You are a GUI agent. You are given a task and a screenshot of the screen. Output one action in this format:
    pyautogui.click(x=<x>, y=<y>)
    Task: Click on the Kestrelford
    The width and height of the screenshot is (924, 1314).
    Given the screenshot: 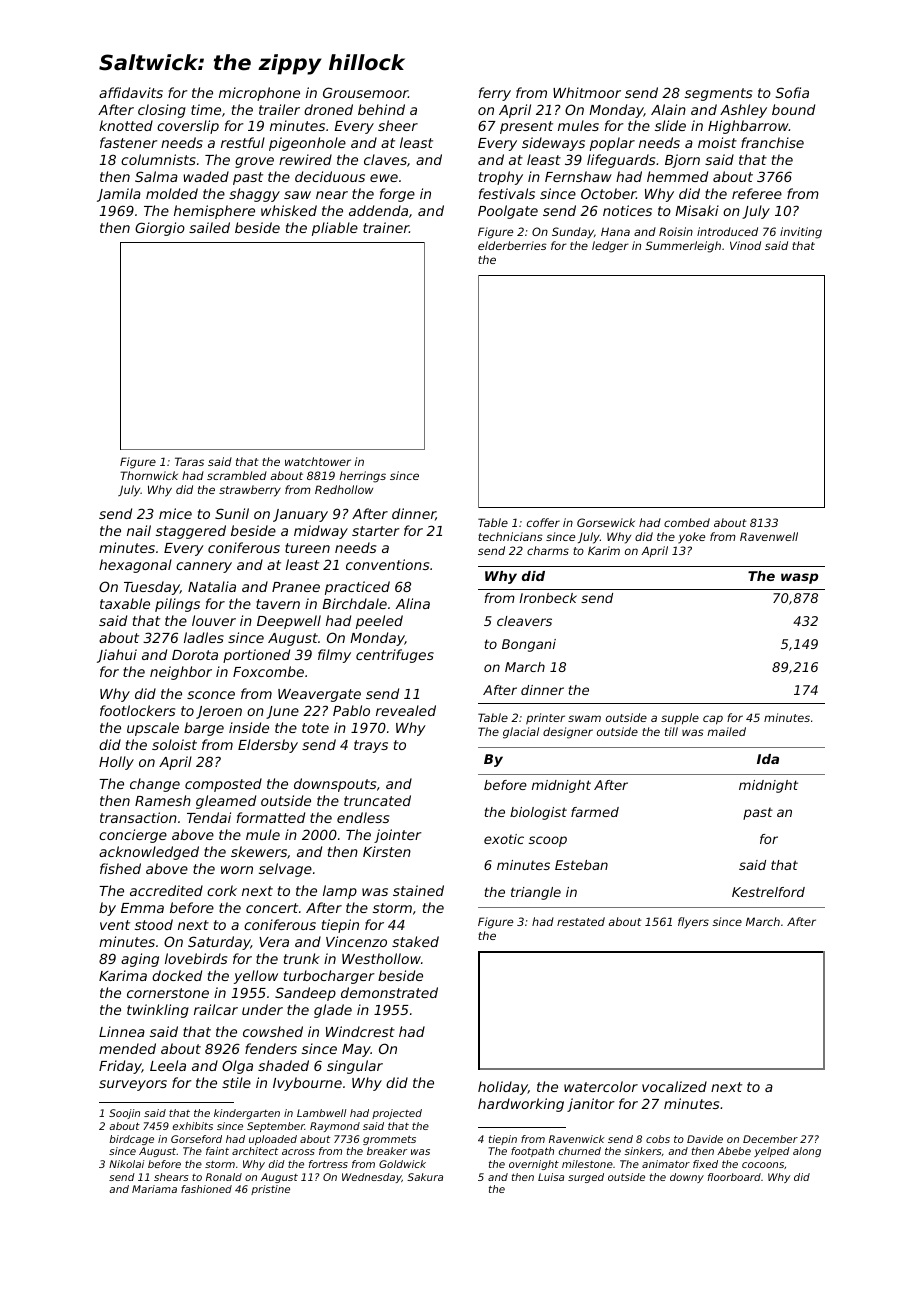 What is the action you would take?
    pyautogui.click(x=768, y=892)
